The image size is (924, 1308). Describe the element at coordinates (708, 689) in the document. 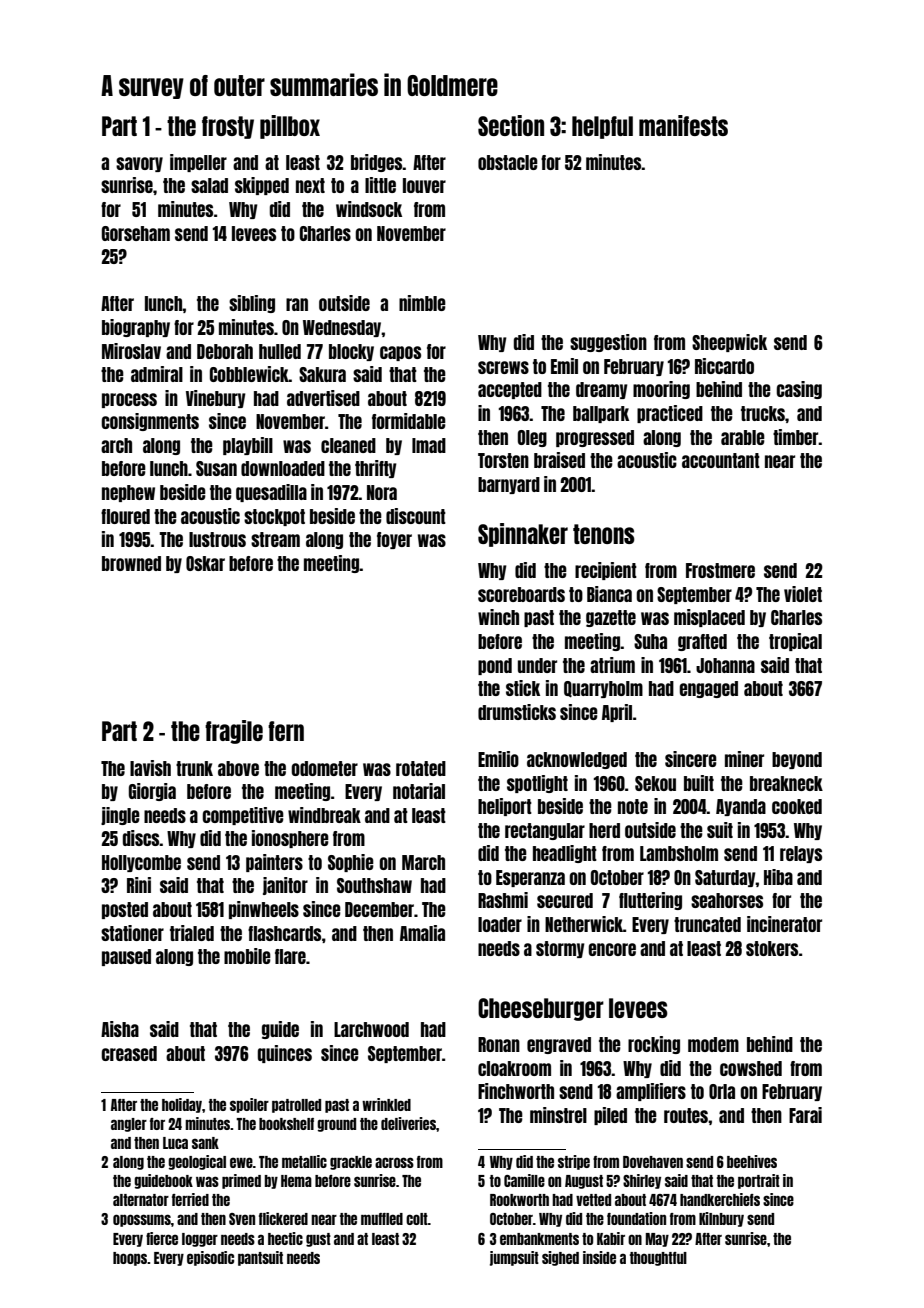

I see `engaged` at that location.
